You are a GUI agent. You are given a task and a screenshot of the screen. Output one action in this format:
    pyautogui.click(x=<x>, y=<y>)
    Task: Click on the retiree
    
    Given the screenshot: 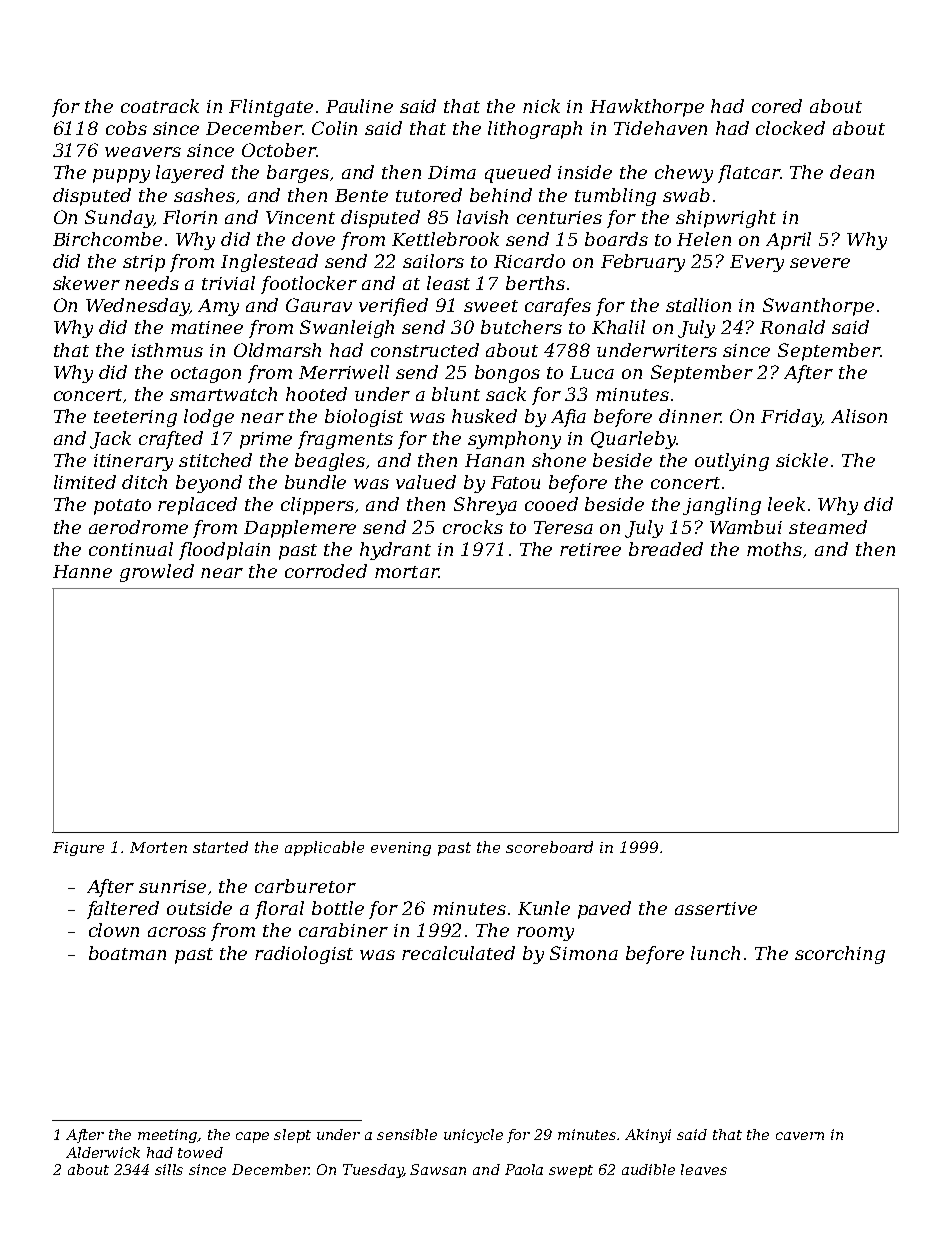 What is the action you would take?
    pyautogui.click(x=590, y=549)
